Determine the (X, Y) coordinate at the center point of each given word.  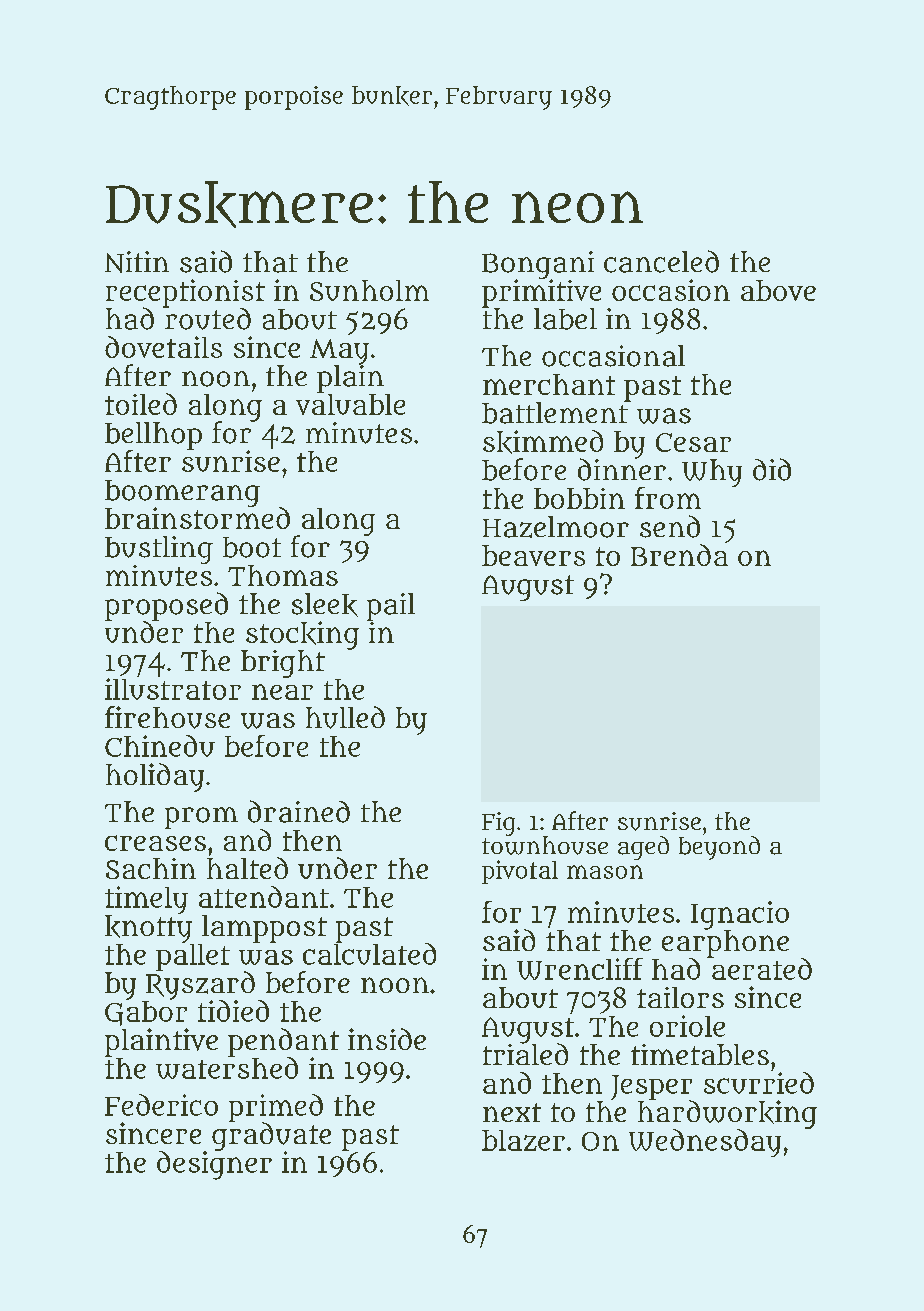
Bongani (538, 265)
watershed (227, 1068)
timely (146, 900)
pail (391, 607)
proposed (166, 606)
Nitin (137, 262)
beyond (719, 848)
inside (387, 1039)
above (778, 290)
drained (299, 811)
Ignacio (740, 915)
